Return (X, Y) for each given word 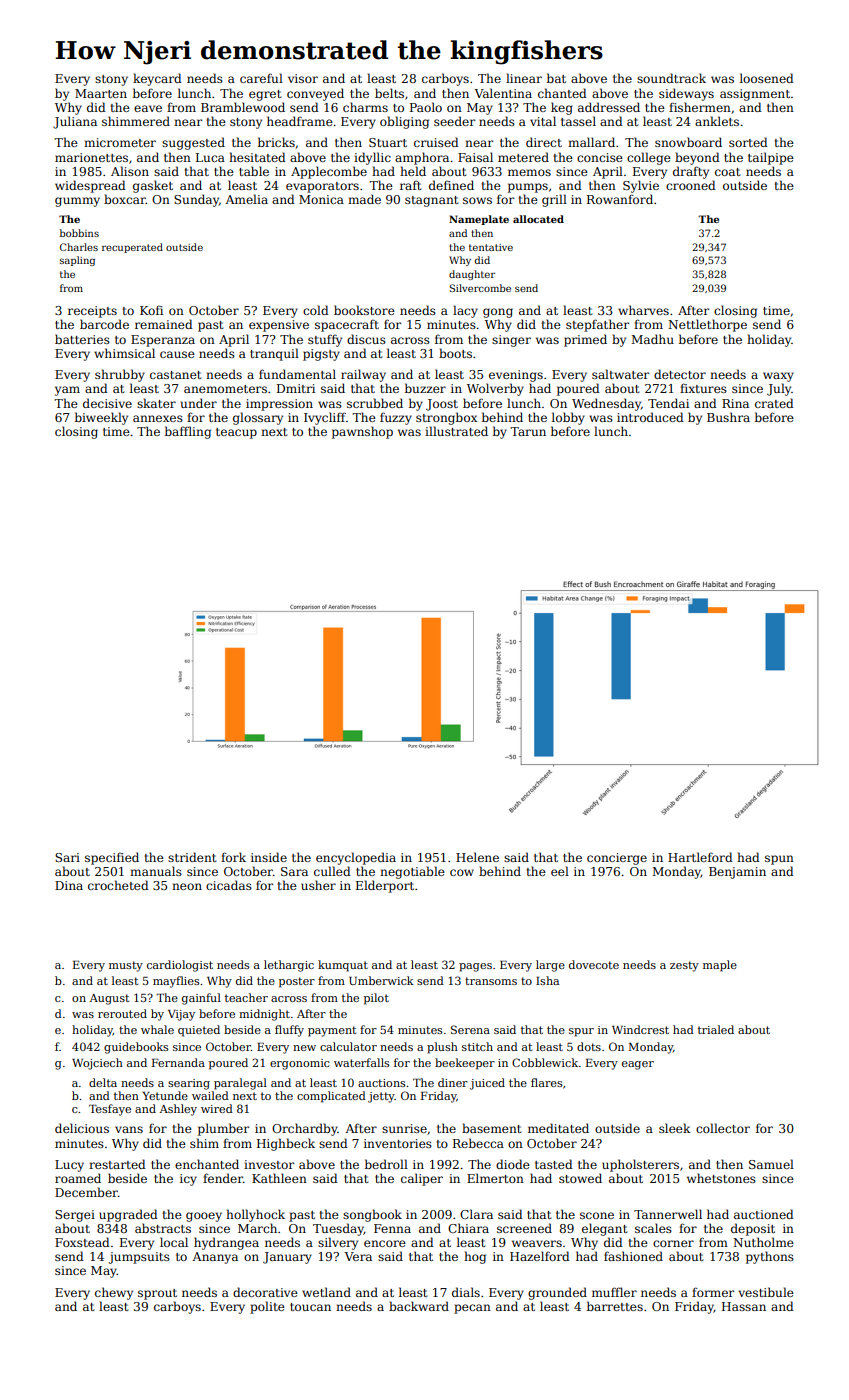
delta (103, 1082)
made (364, 199)
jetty (381, 1097)
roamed (78, 1178)
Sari (67, 857)
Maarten (101, 93)
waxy (778, 377)
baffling (188, 432)
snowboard (688, 142)
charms (365, 107)
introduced (650, 417)
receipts (92, 312)
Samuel (771, 1164)
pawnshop (362, 432)
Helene (477, 857)
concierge (617, 859)
